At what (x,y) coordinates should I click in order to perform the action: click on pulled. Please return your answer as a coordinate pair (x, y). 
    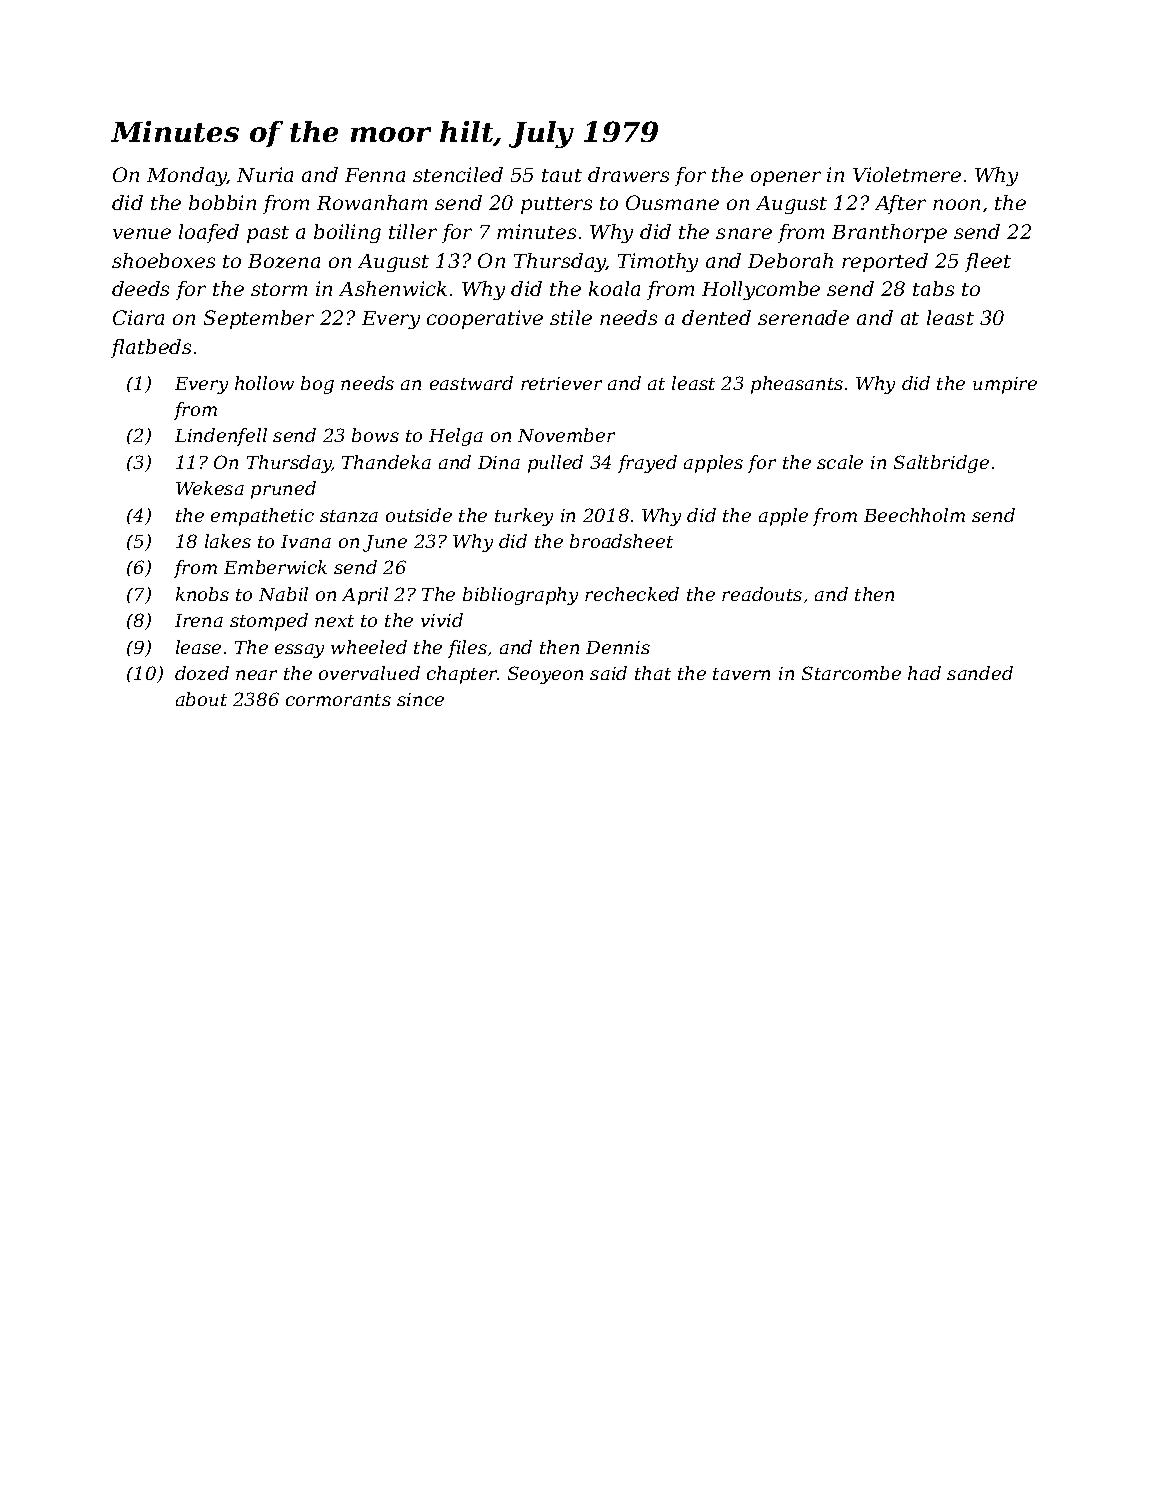
    Looking at the image, I should click on (555, 464).
